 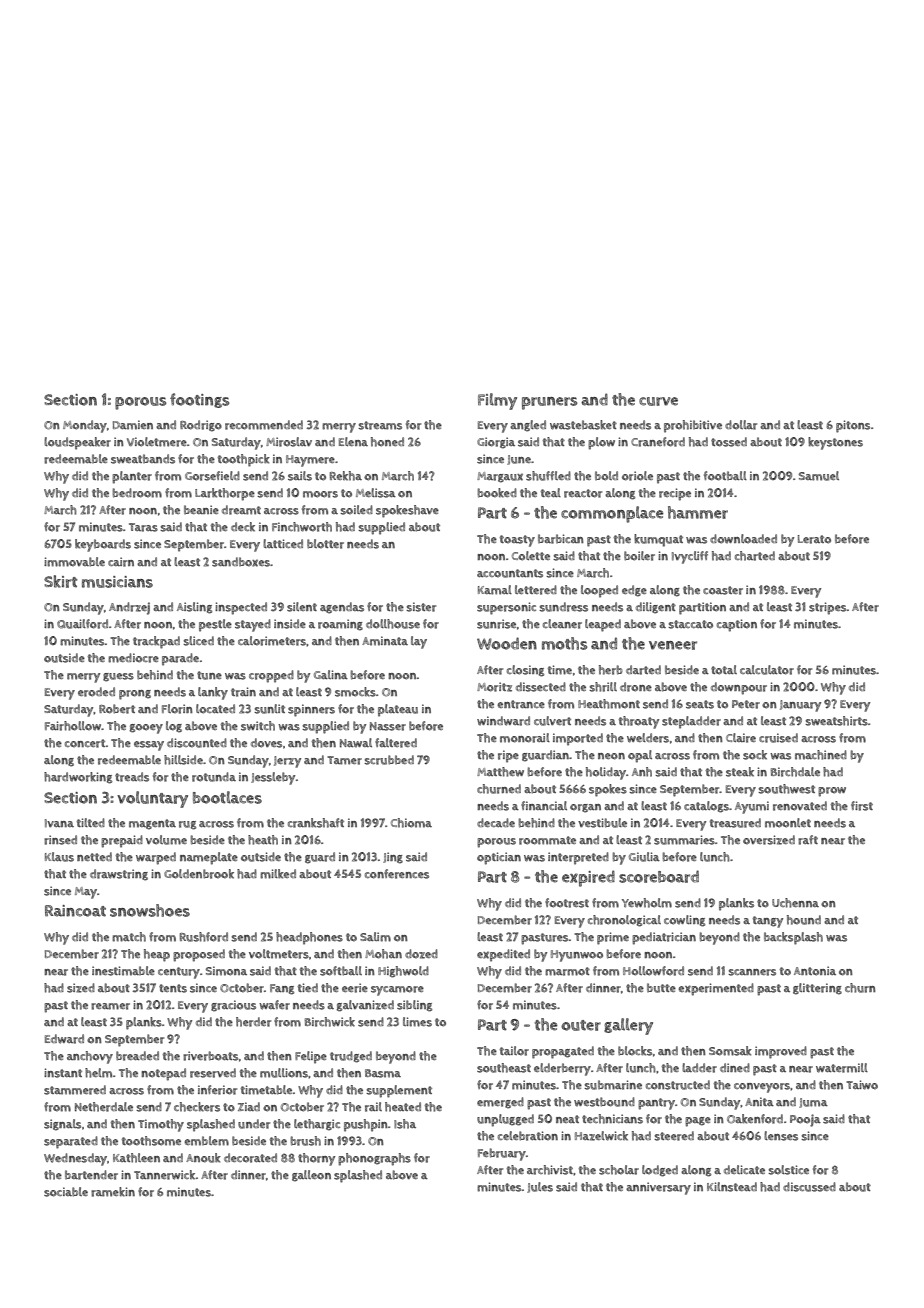 I want to click on tilted, so click(x=91, y=822).
